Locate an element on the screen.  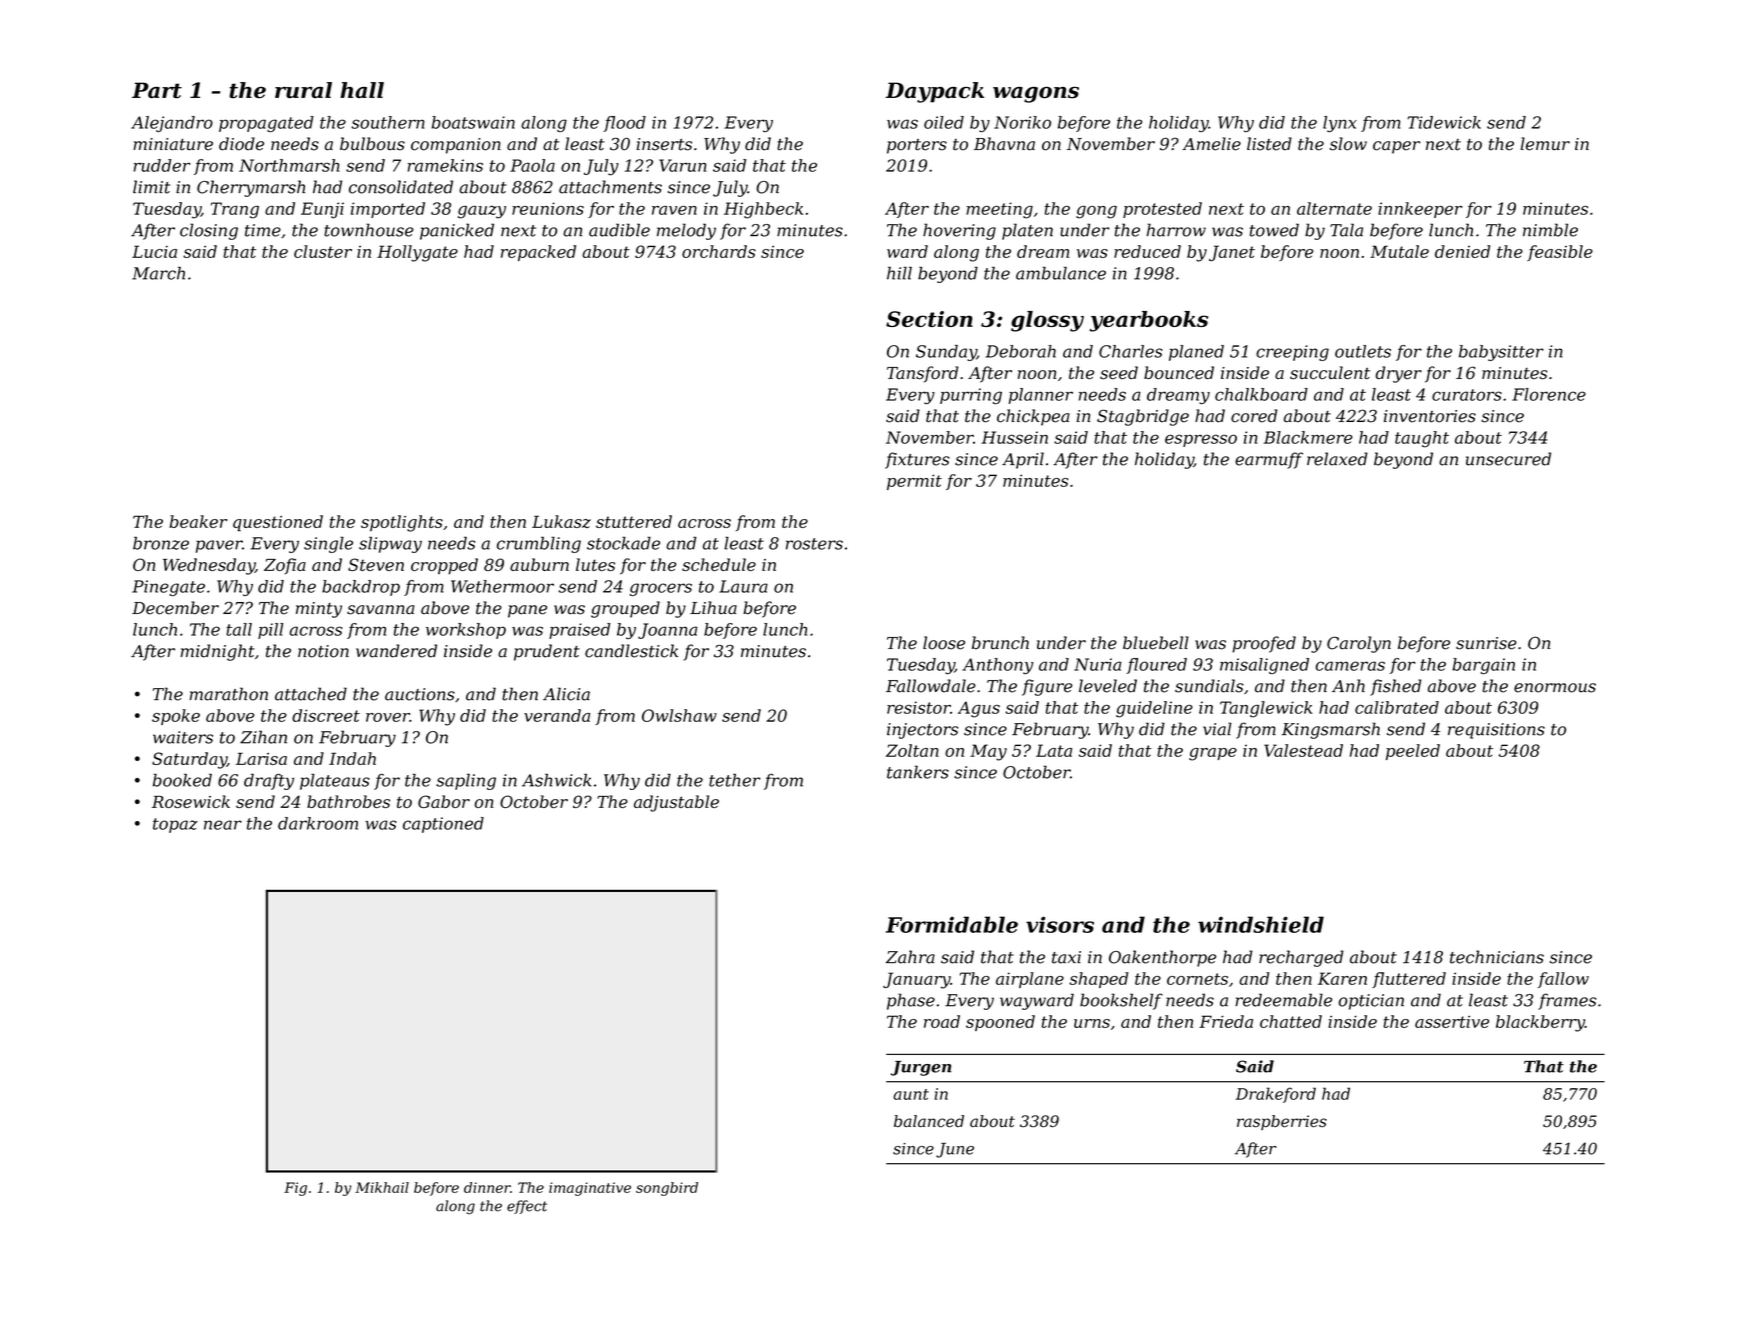
listed is located at coordinates (1269, 144).
